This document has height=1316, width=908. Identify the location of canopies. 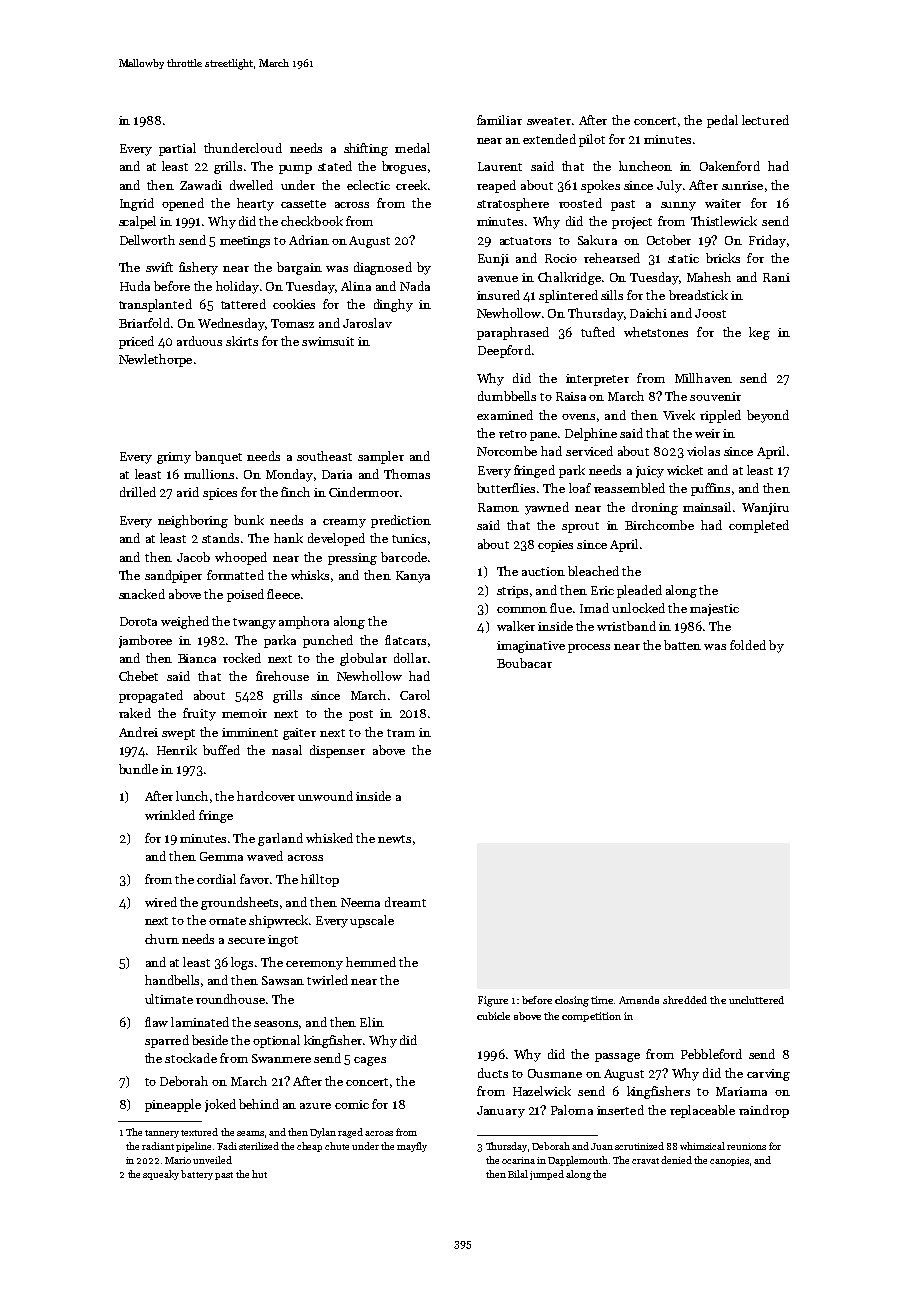
(729, 1161).
